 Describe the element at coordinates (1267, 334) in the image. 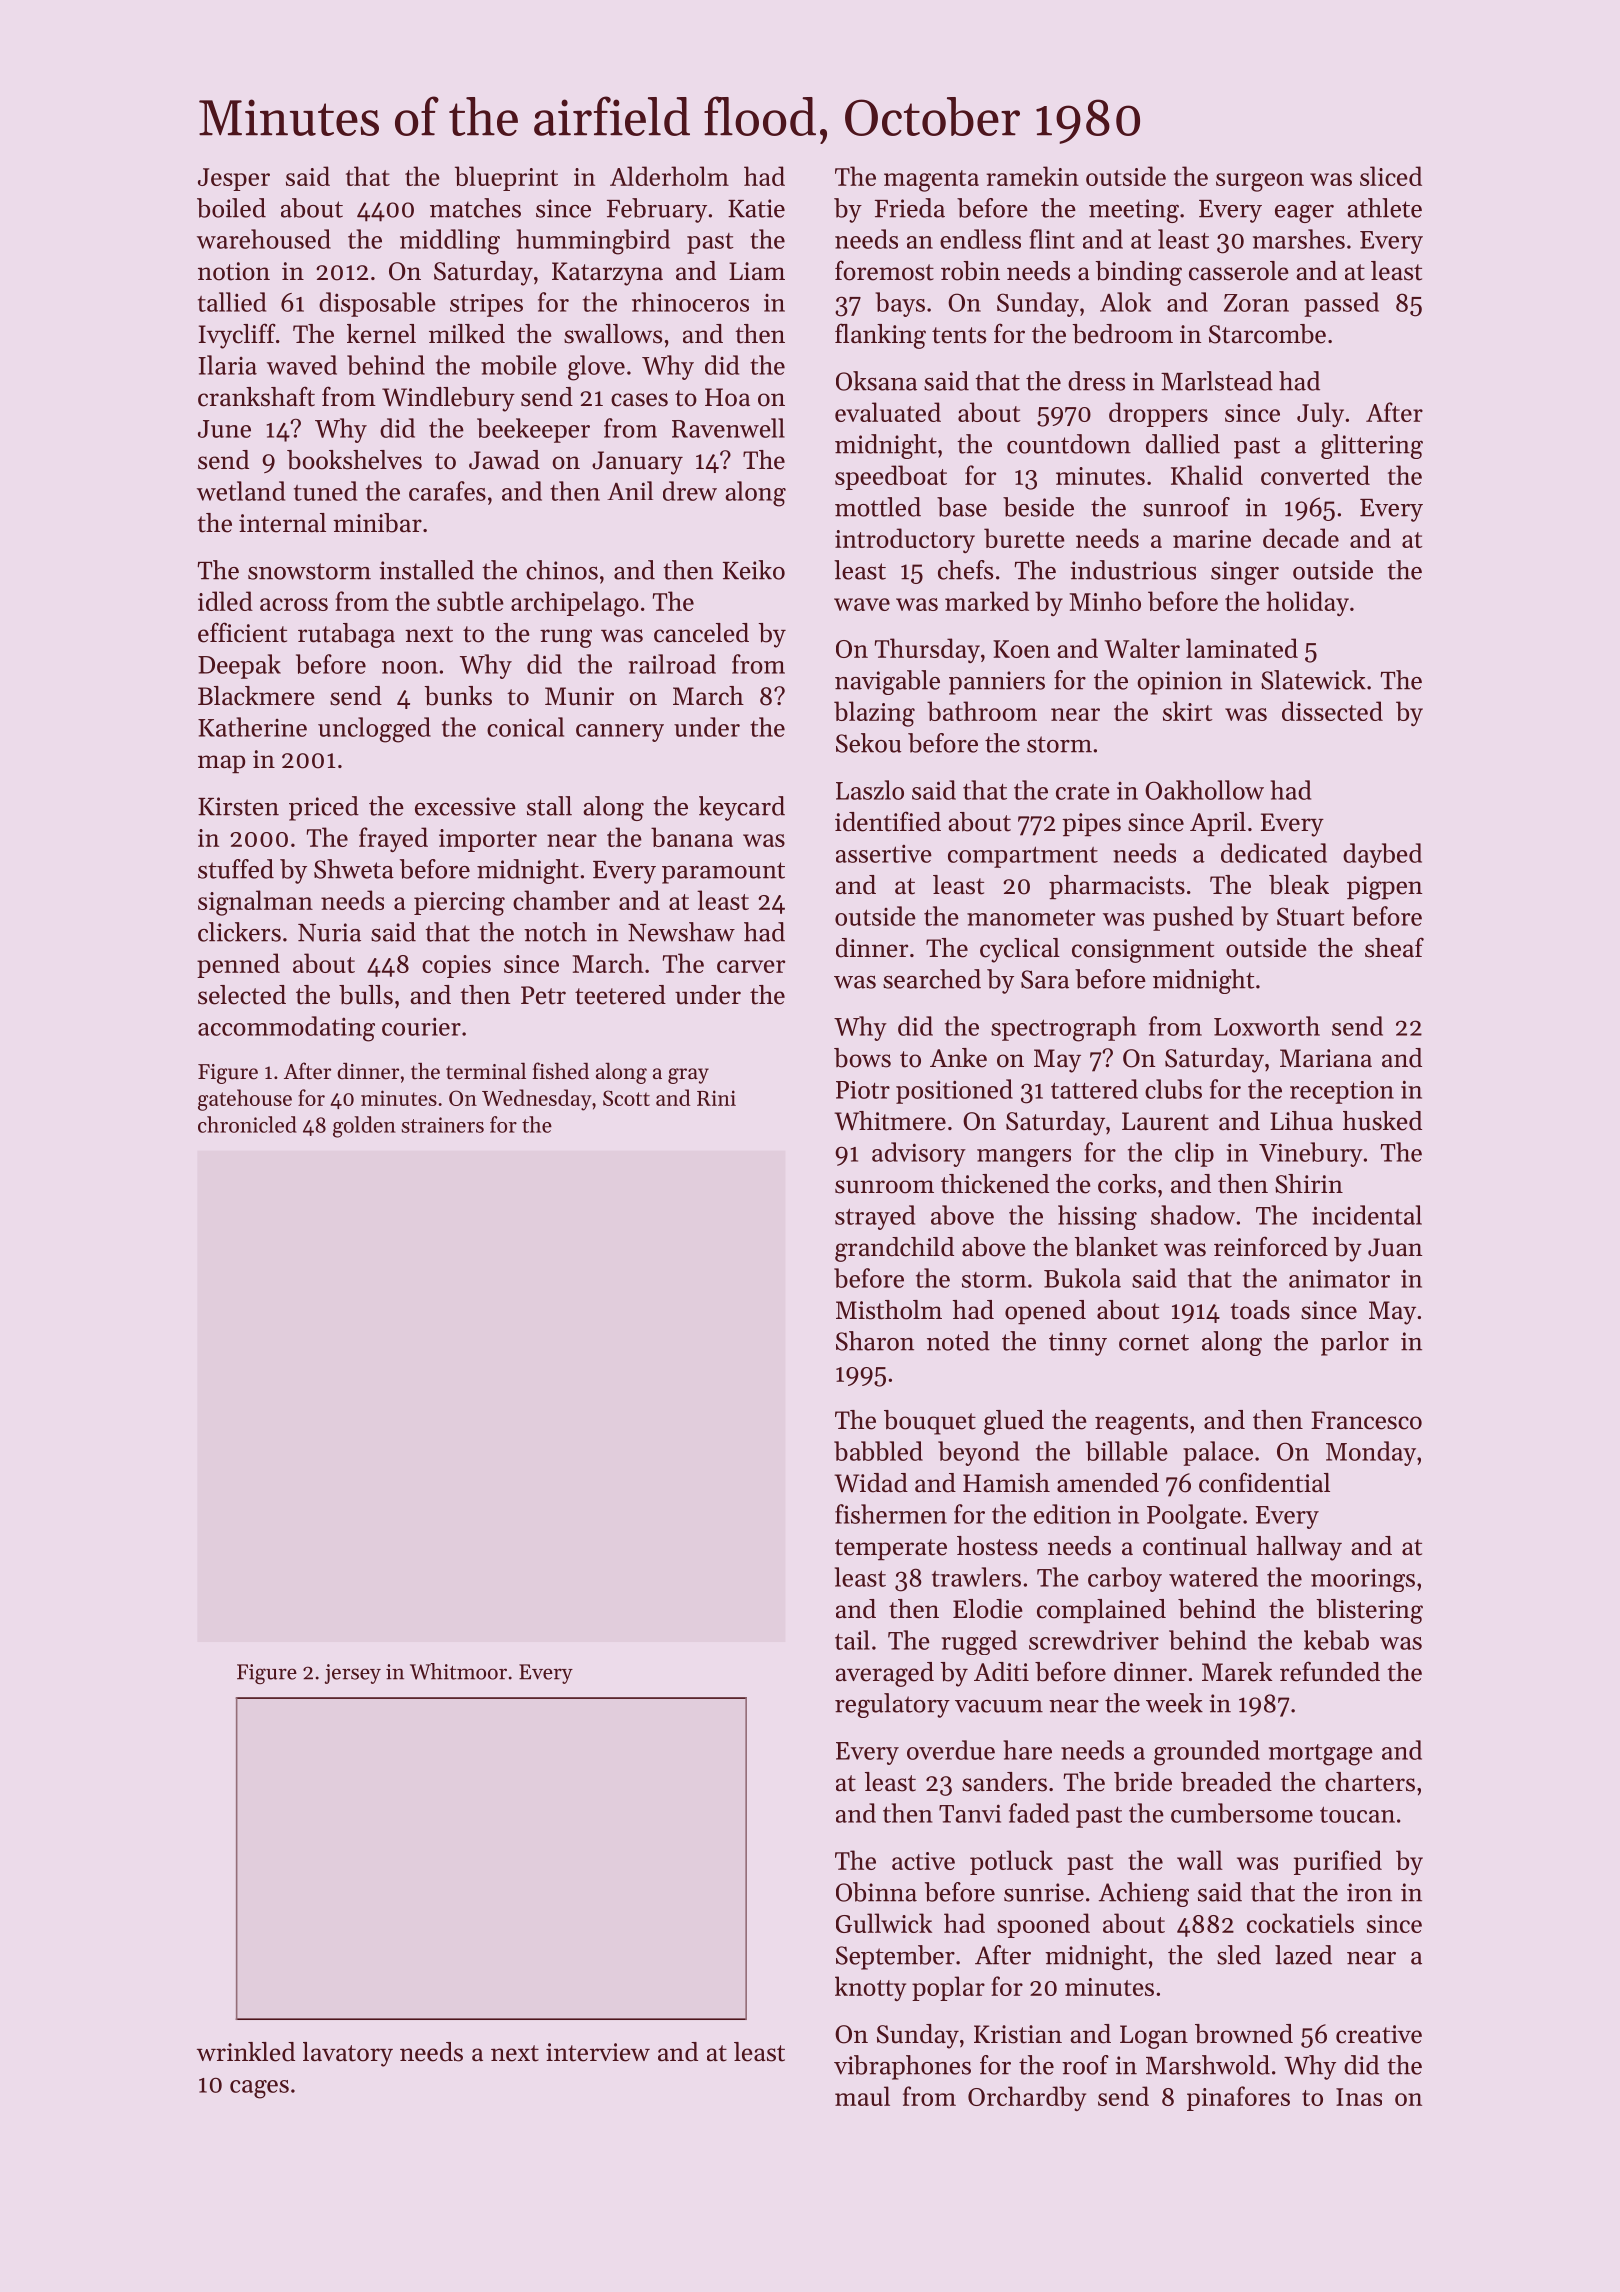

I see `Starcombe` at that location.
